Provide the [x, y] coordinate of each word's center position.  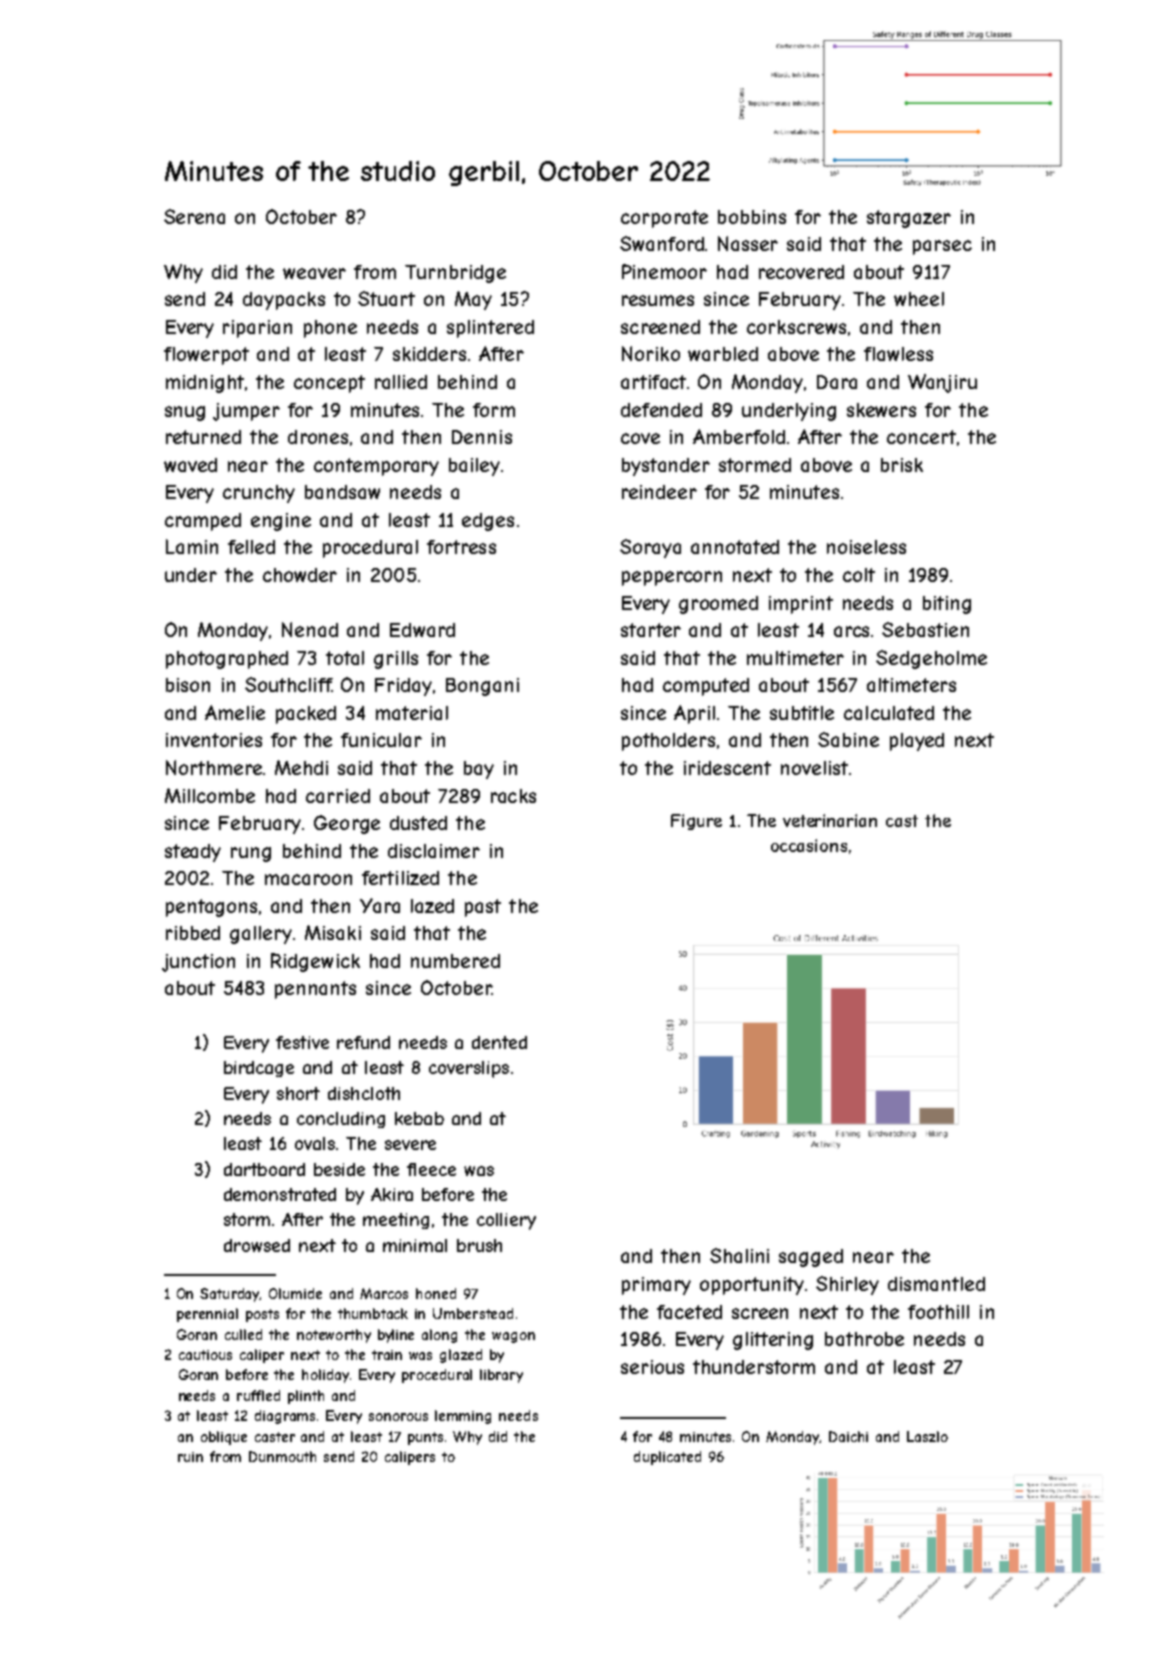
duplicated [667, 1458]
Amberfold [739, 436]
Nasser [748, 243]
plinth [306, 1397]
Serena [194, 216]
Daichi [848, 1436]
